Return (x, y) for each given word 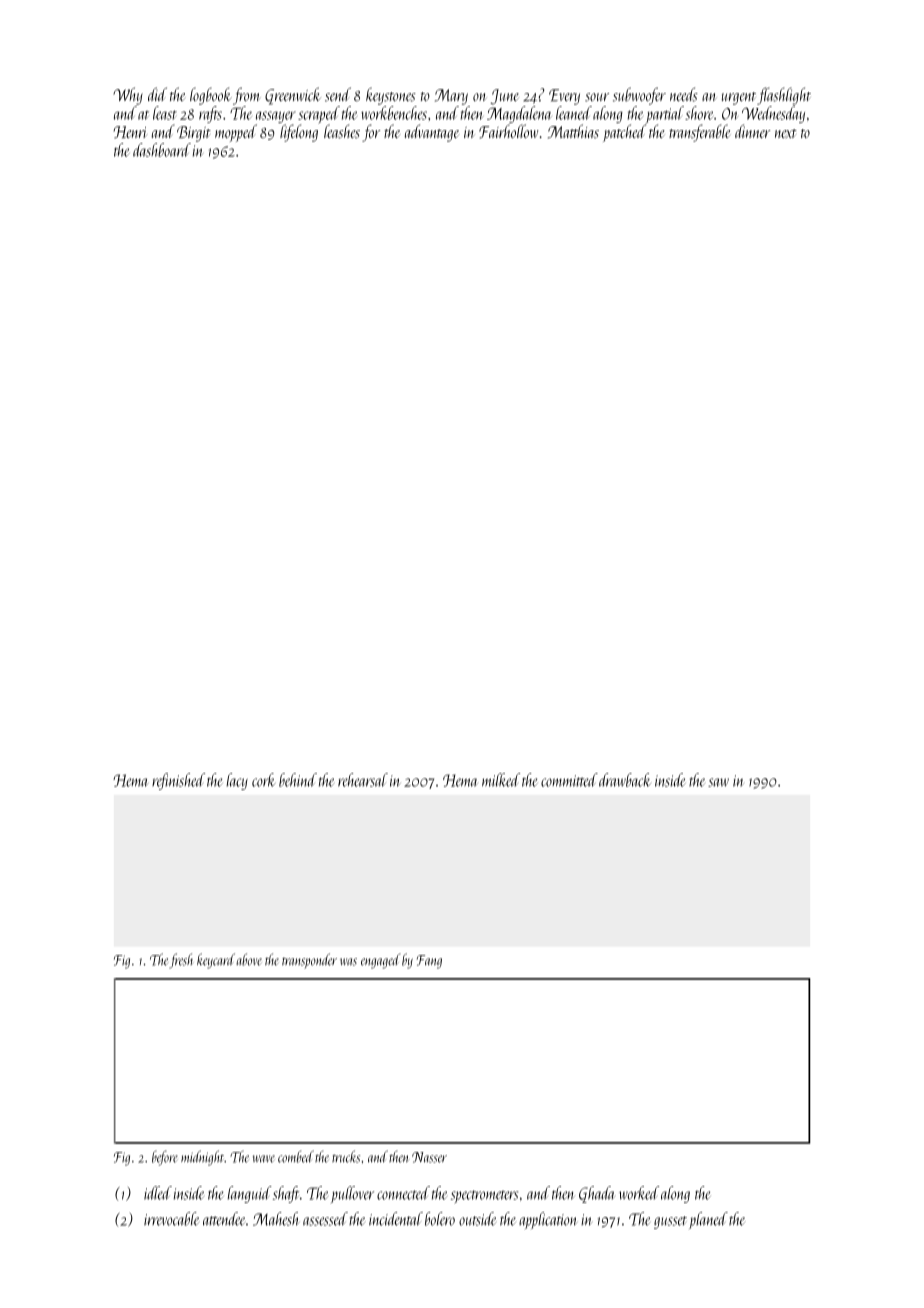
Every (564, 97)
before (165, 1158)
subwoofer (639, 96)
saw (718, 782)
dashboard (162, 150)
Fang (429, 962)
